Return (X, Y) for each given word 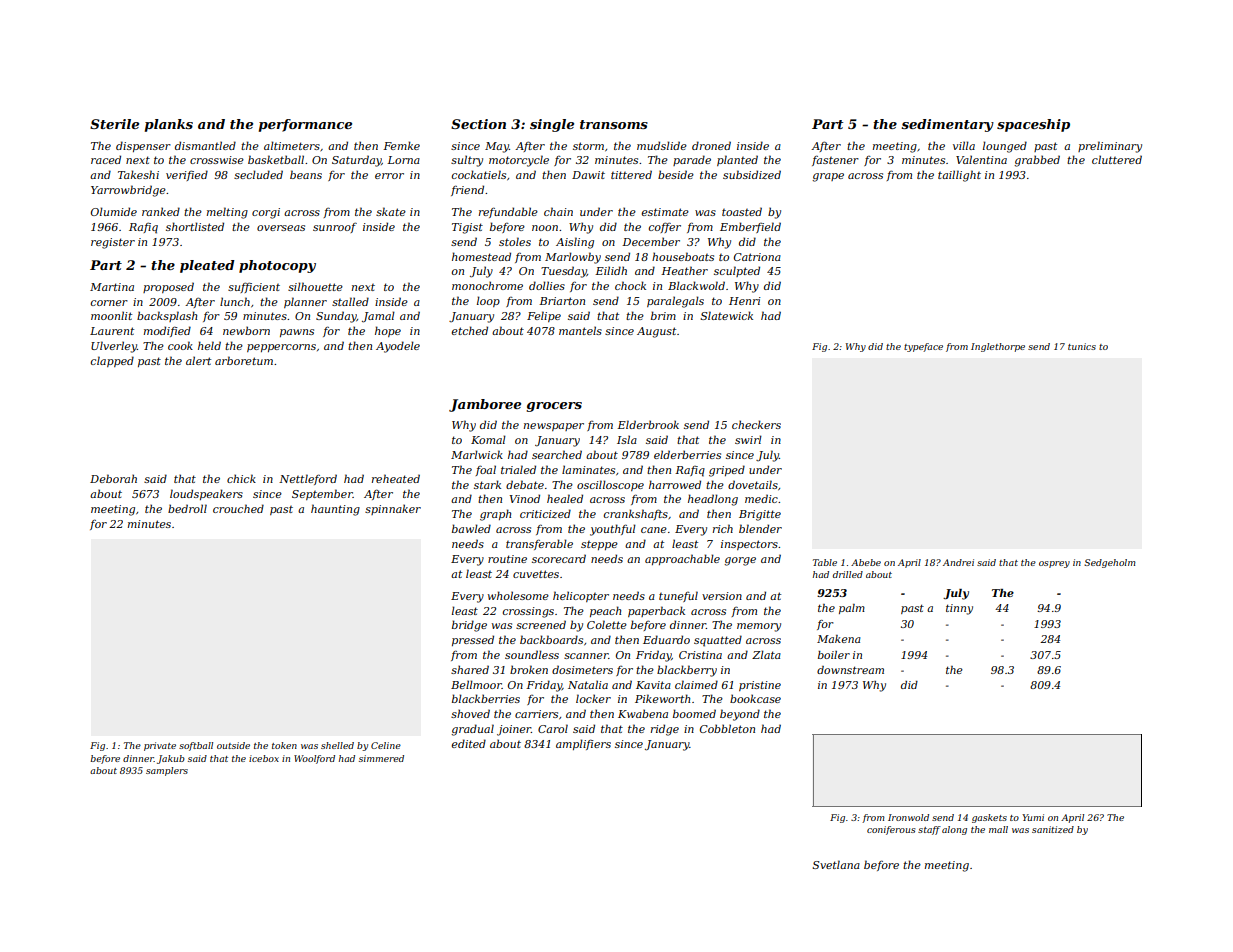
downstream (850, 670)
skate (391, 211)
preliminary (1110, 147)
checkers (756, 424)
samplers (167, 771)
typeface (923, 347)
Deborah (113, 478)
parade (692, 160)
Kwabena (643, 713)
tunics (1082, 346)
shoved (470, 713)
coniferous (891, 830)
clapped (112, 361)
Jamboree (485, 405)
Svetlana (836, 864)
